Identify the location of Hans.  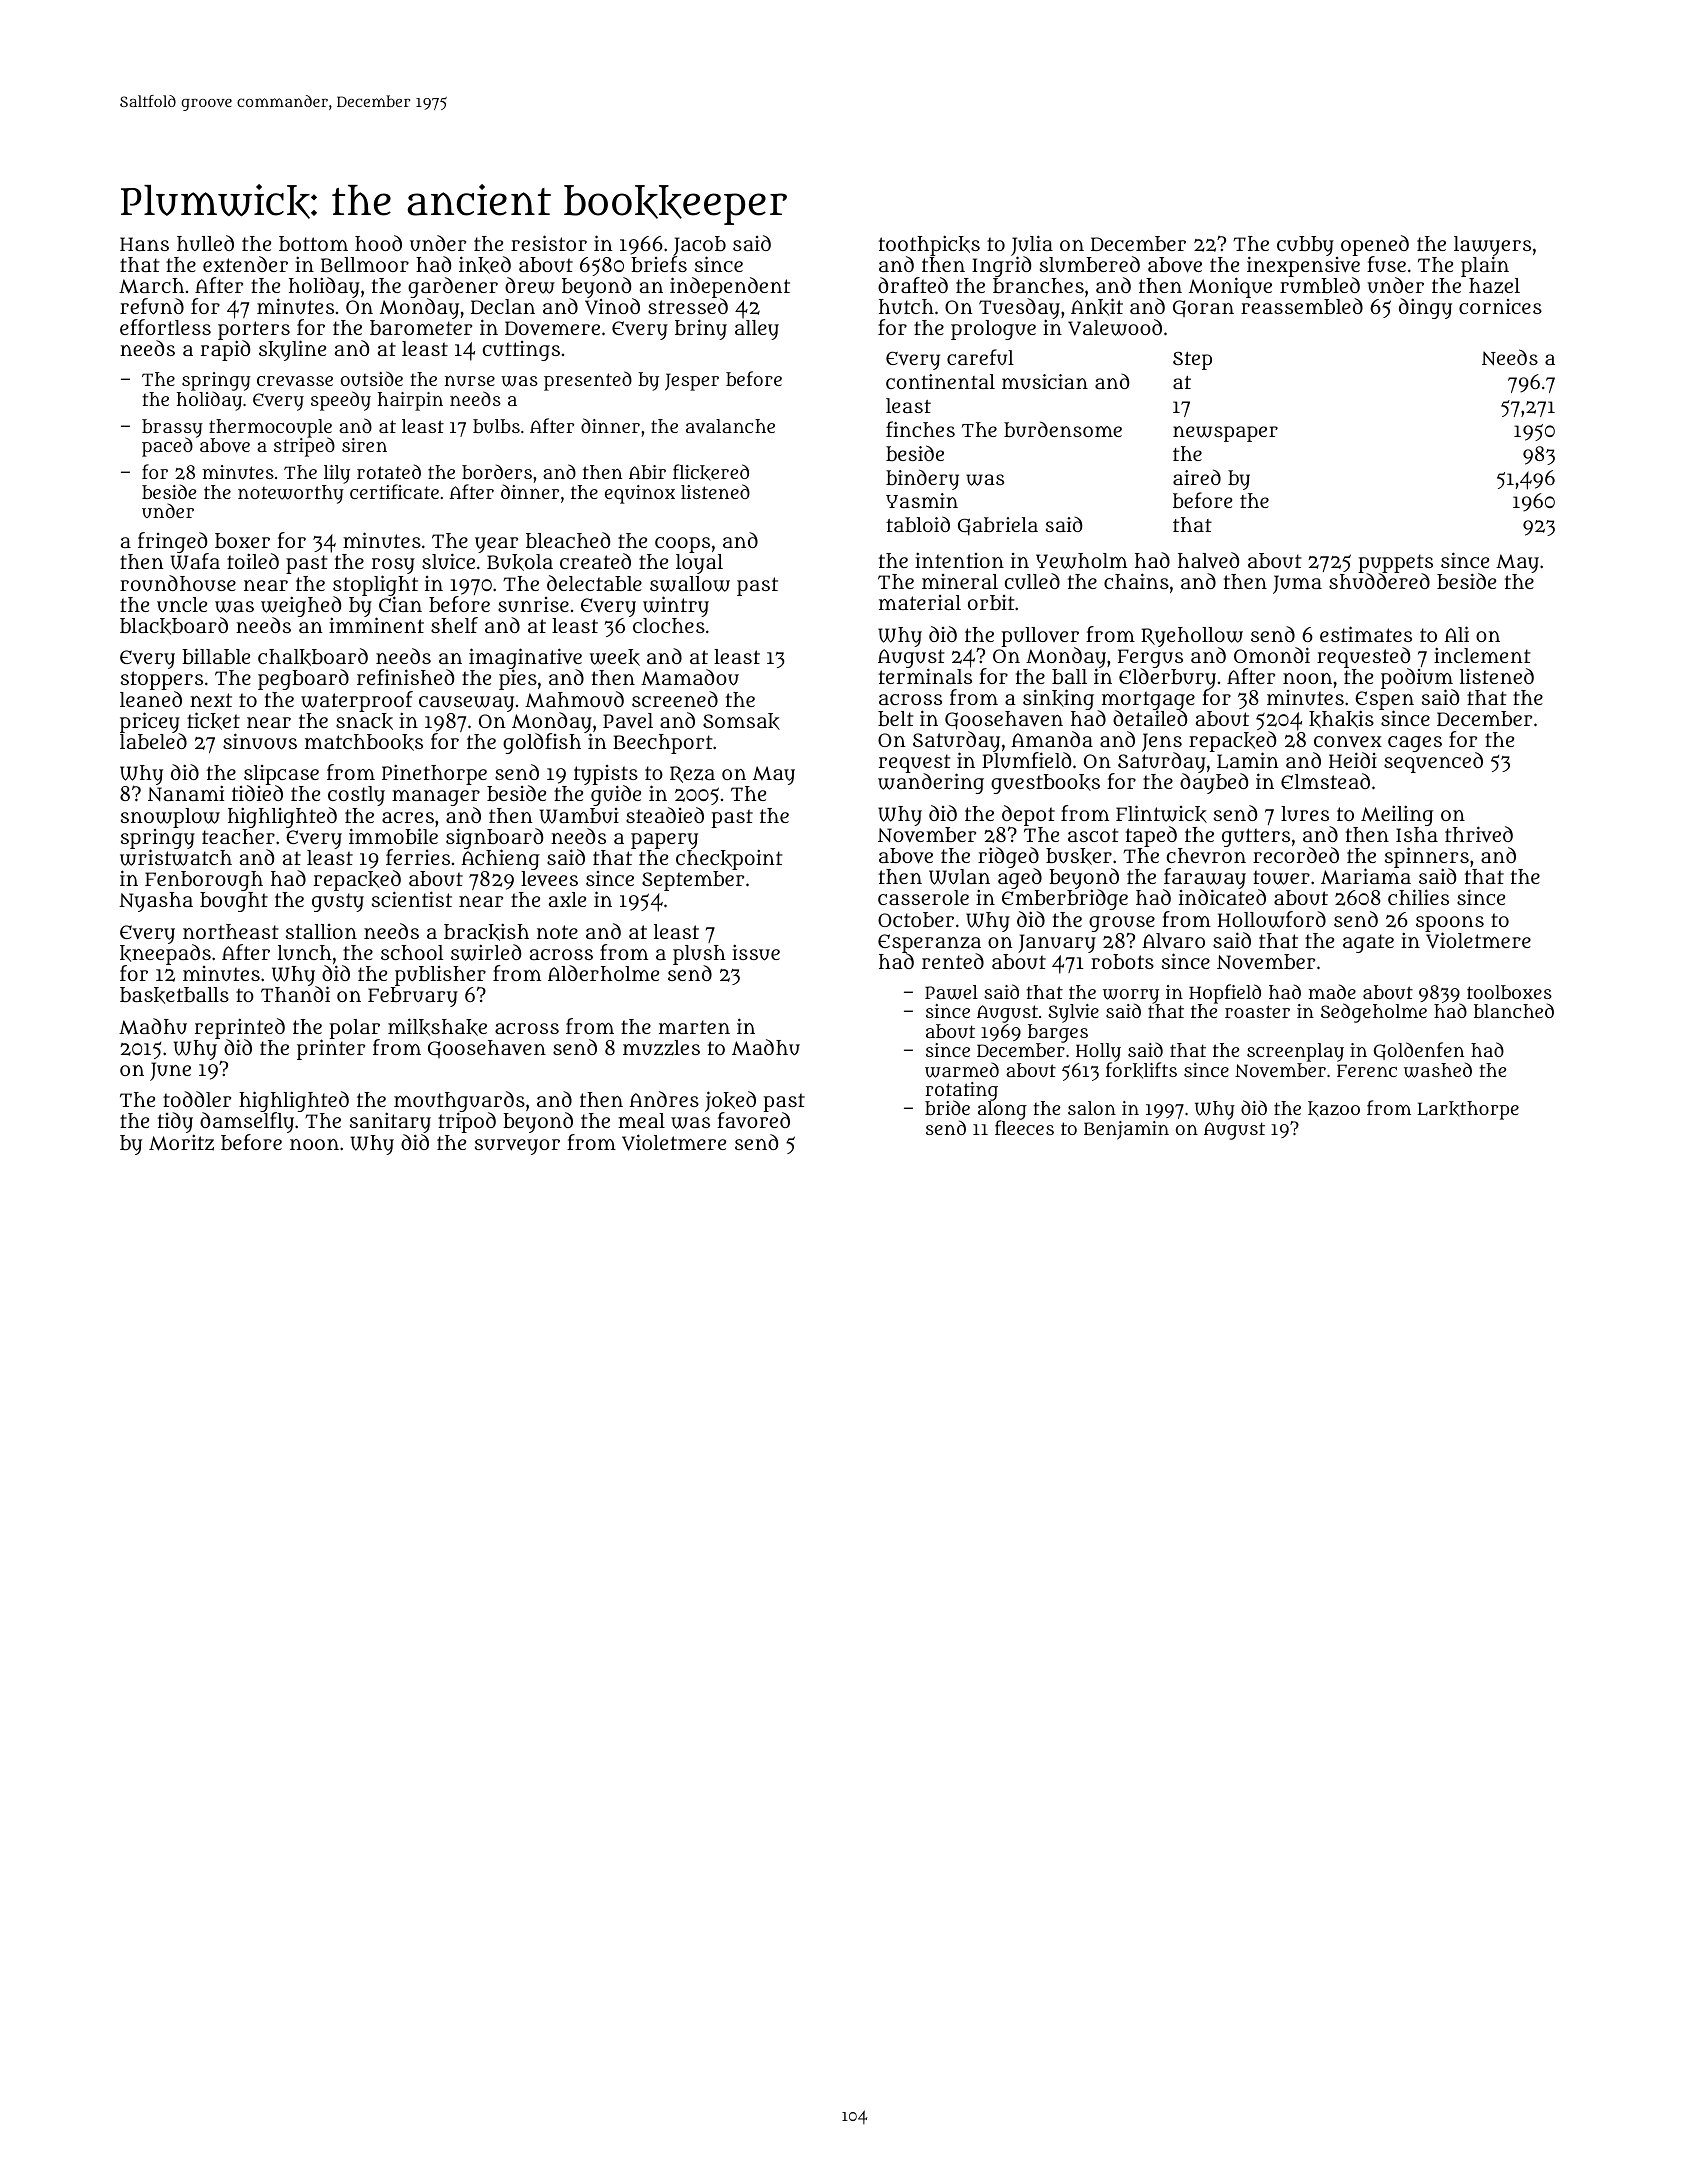
(144, 244).
